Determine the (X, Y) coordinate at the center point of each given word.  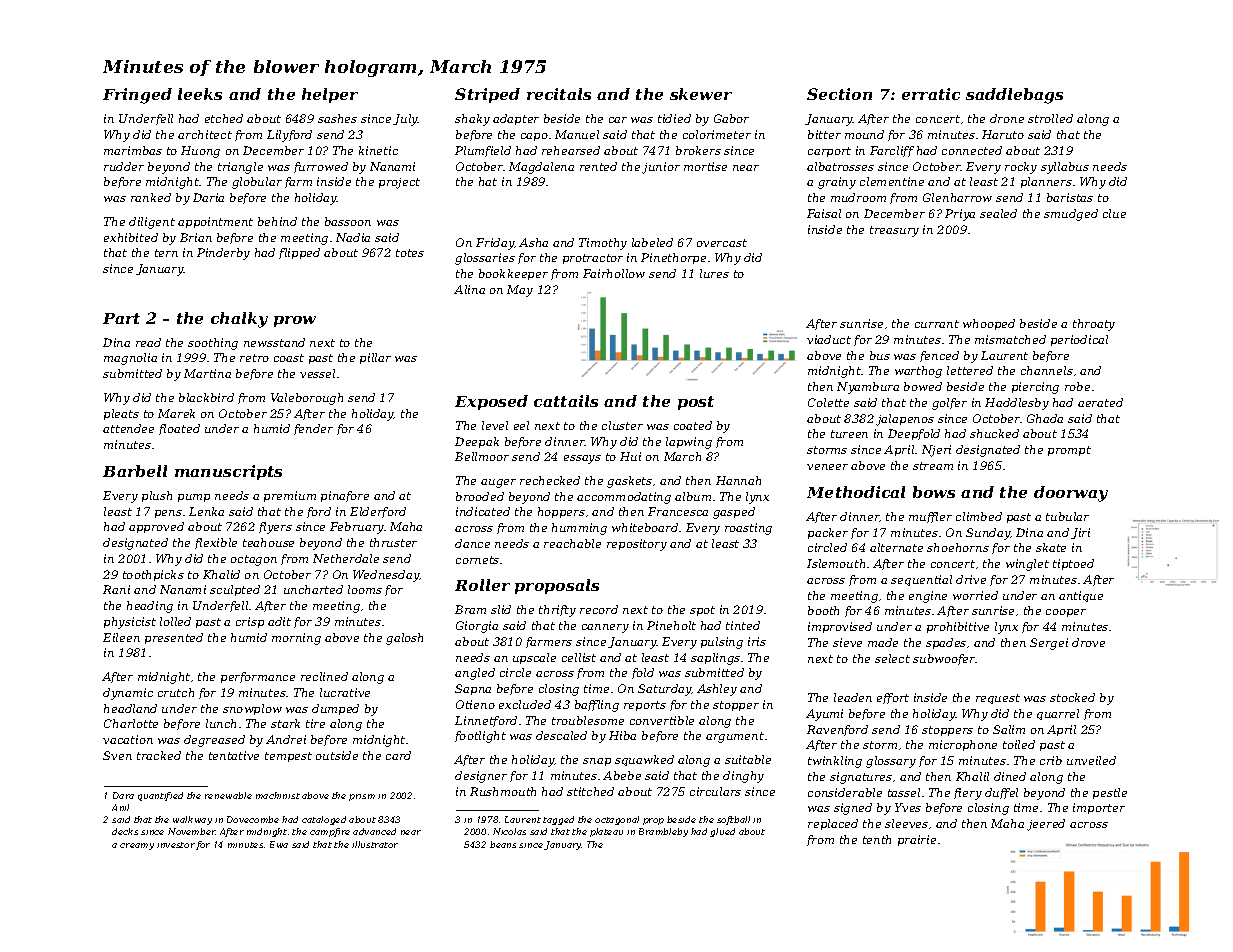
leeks (200, 94)
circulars (715, 791)
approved (156, 527)
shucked (994, 433)
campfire (330, 832)
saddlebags (1014, 96)
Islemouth (836, 563)
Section (839, 94)
